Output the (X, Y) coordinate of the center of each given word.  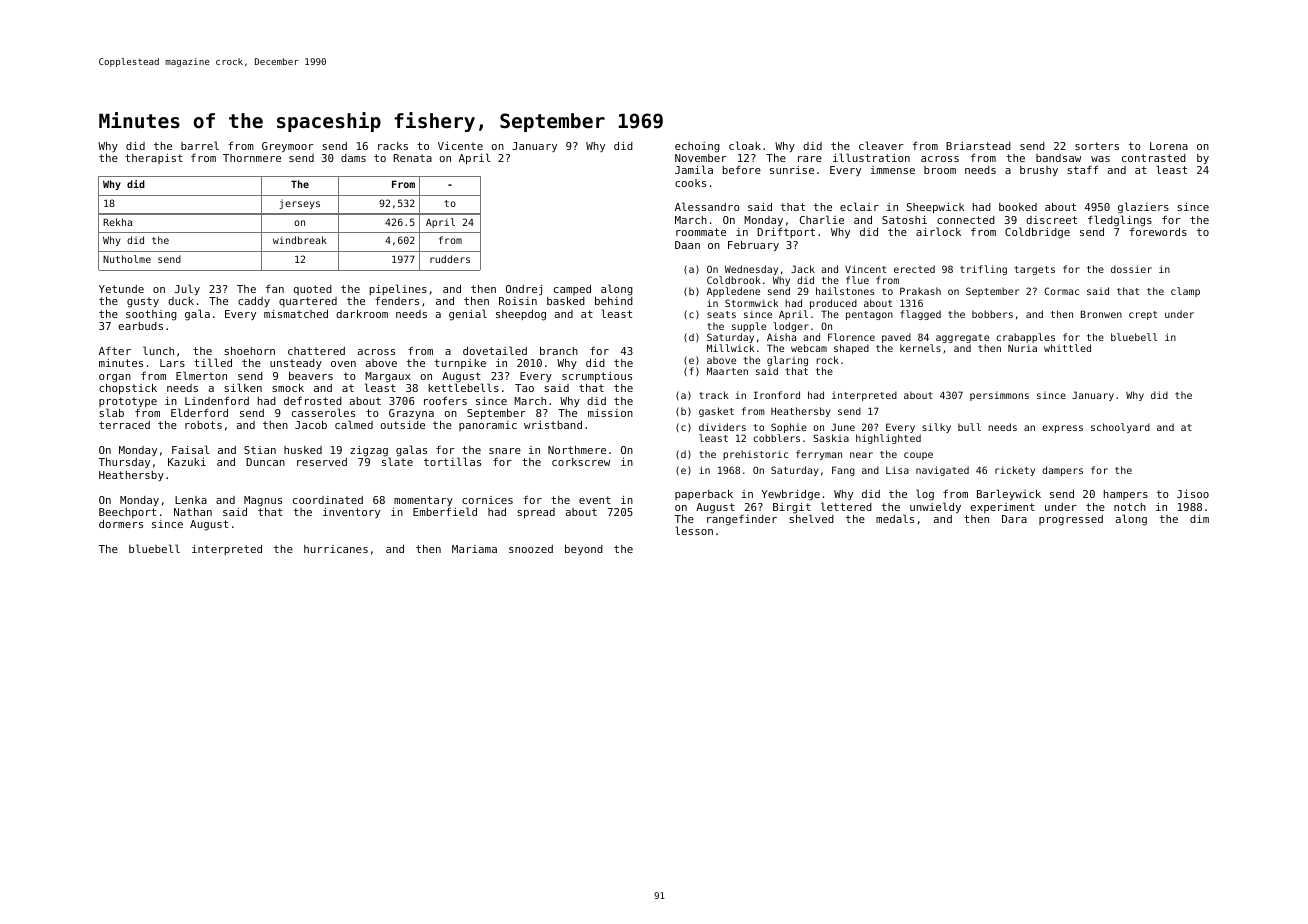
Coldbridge (1037, 233)
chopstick (128, 389)
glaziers (1143, 208)
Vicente (460, 146)
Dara (1014, 519)
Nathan (193, 512)
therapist (154, 159)
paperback (704, 494)
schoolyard (1120, 428)
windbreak (300, 240)
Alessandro (707, 206)
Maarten (727, 371)
